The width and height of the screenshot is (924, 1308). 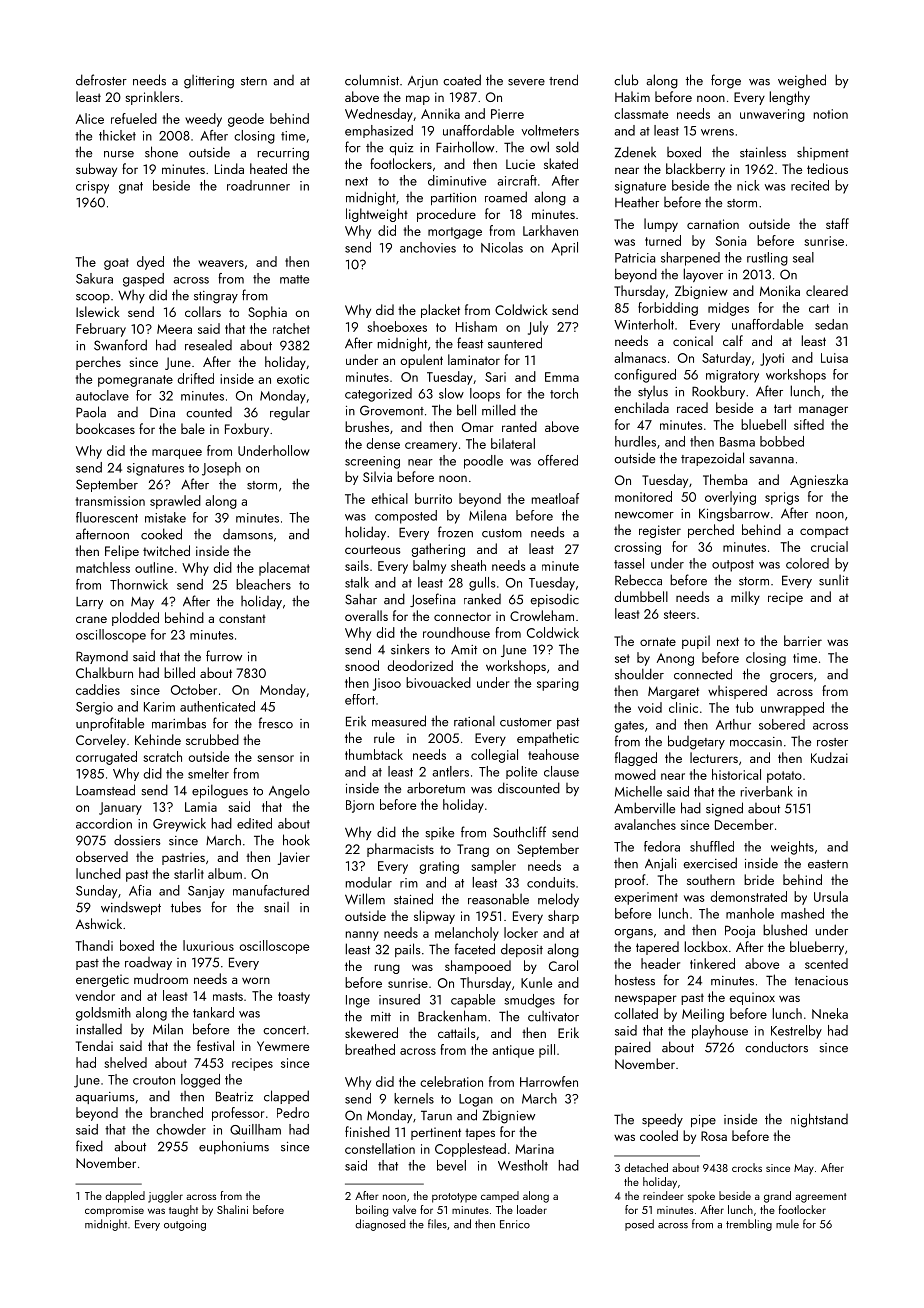 I want to click on scratch, so click(x=162, y=756).
